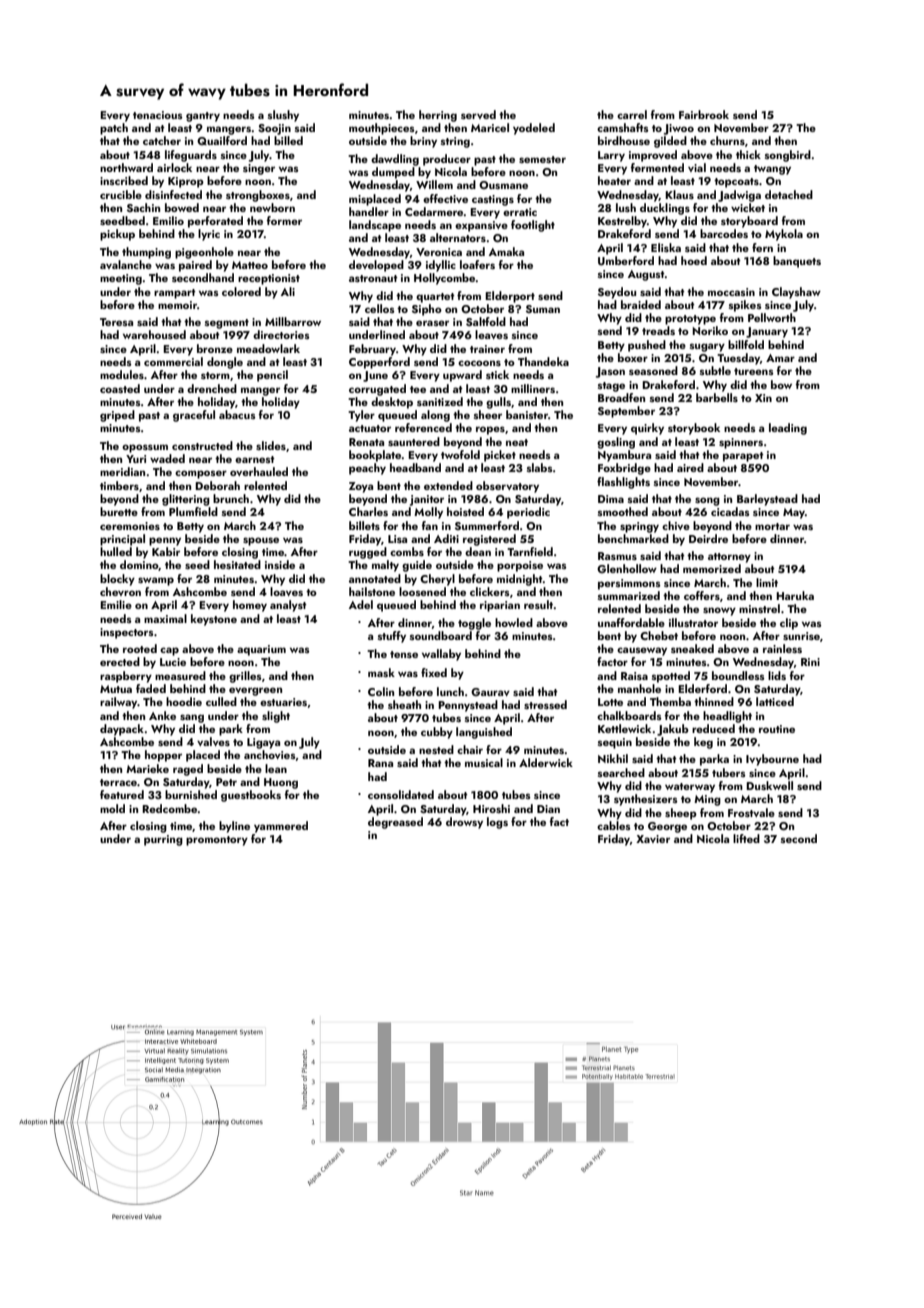 This screenshot has width=924, height=1308. I want to click on lids, so click(777, 675).
